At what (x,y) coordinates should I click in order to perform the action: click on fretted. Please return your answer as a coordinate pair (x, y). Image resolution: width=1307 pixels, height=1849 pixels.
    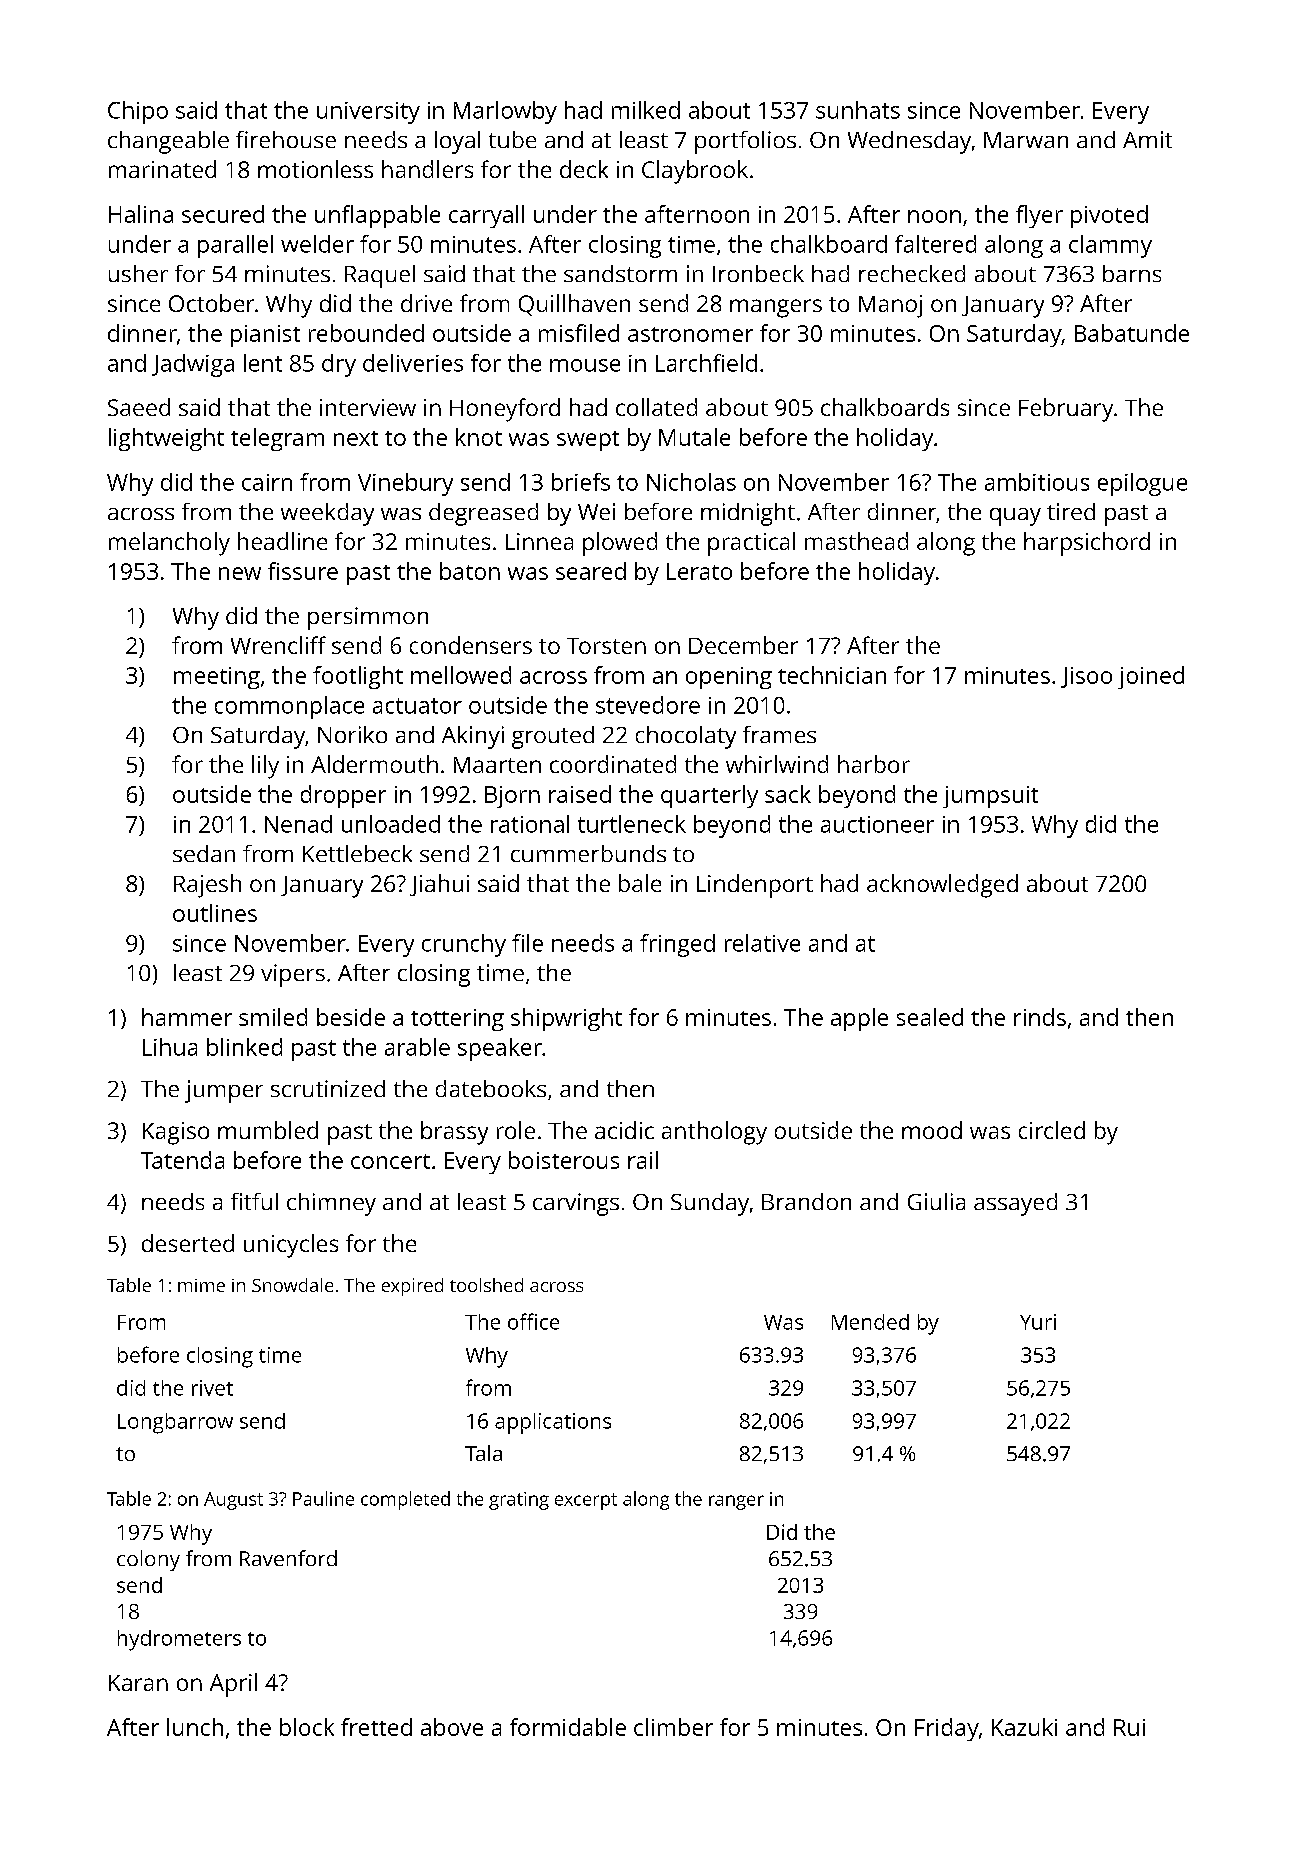
    Looking at the image, I should click on (376, 1727).
